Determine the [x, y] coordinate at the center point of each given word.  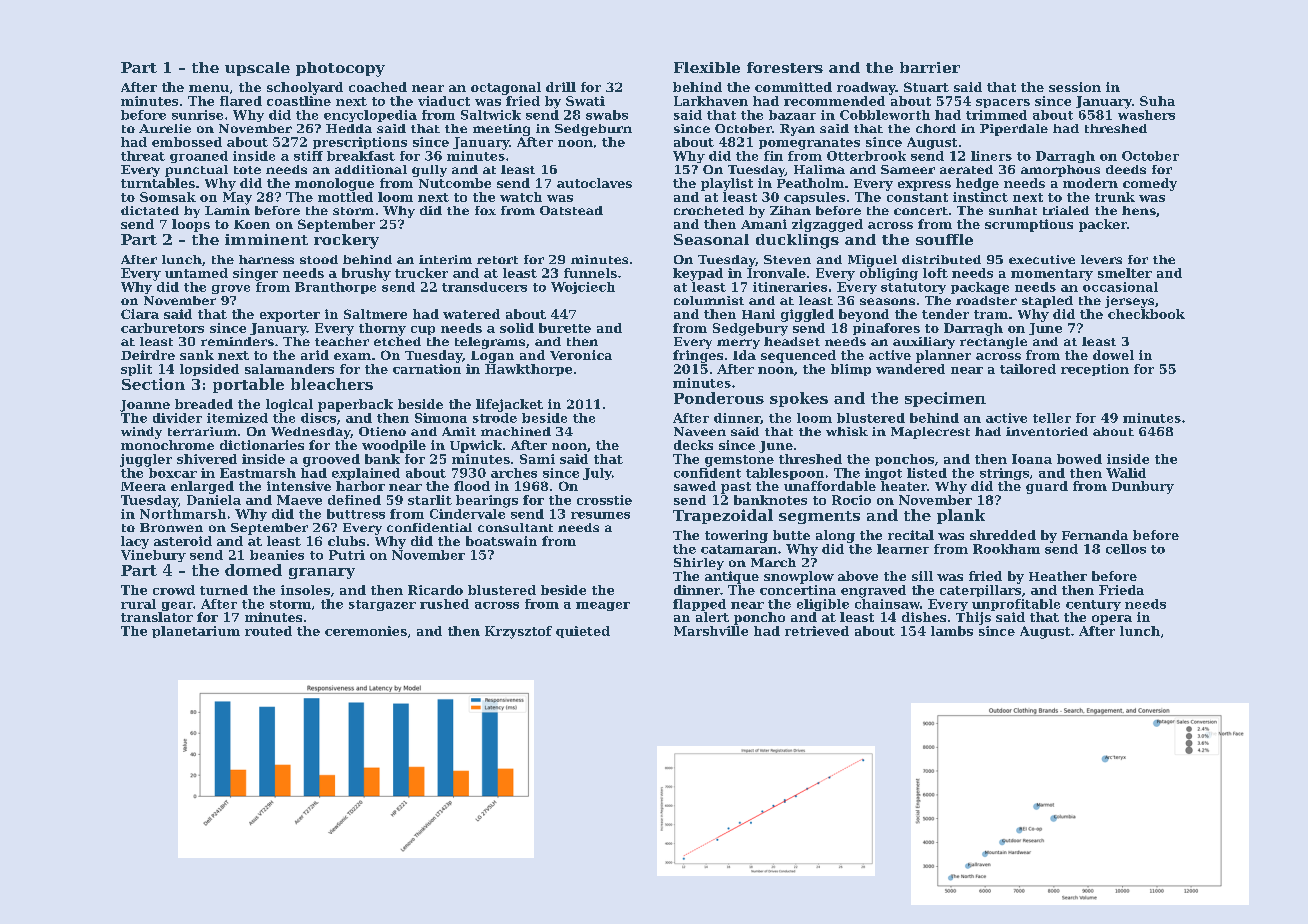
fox [485, 210]
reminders [237, 341]
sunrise [197, 115]
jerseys [1129, 302]
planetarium [196, 632]
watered [471, 314]
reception [1095, 370]
